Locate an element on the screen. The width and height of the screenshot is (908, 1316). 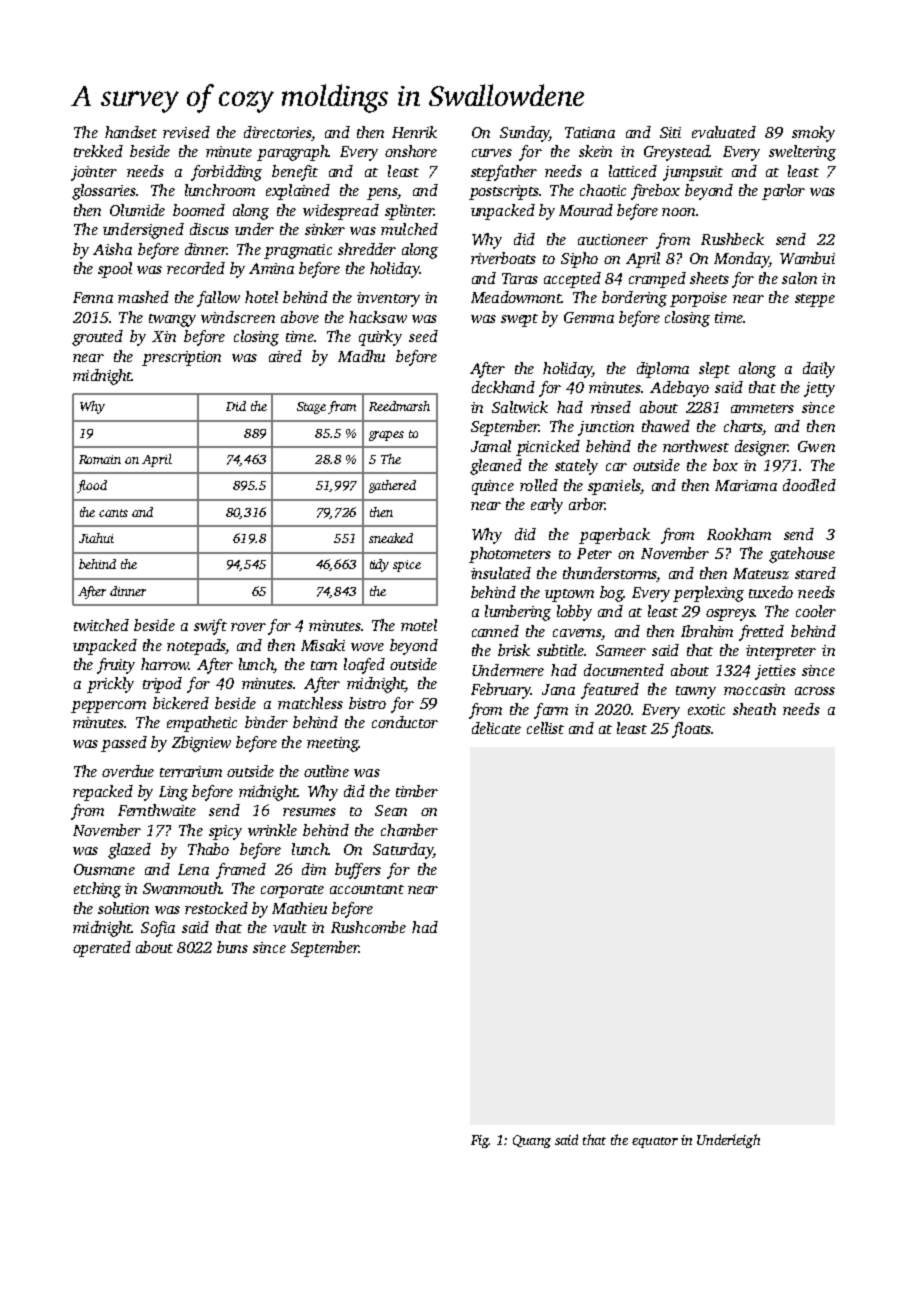
equator is located at coordinates (655, 1142).
